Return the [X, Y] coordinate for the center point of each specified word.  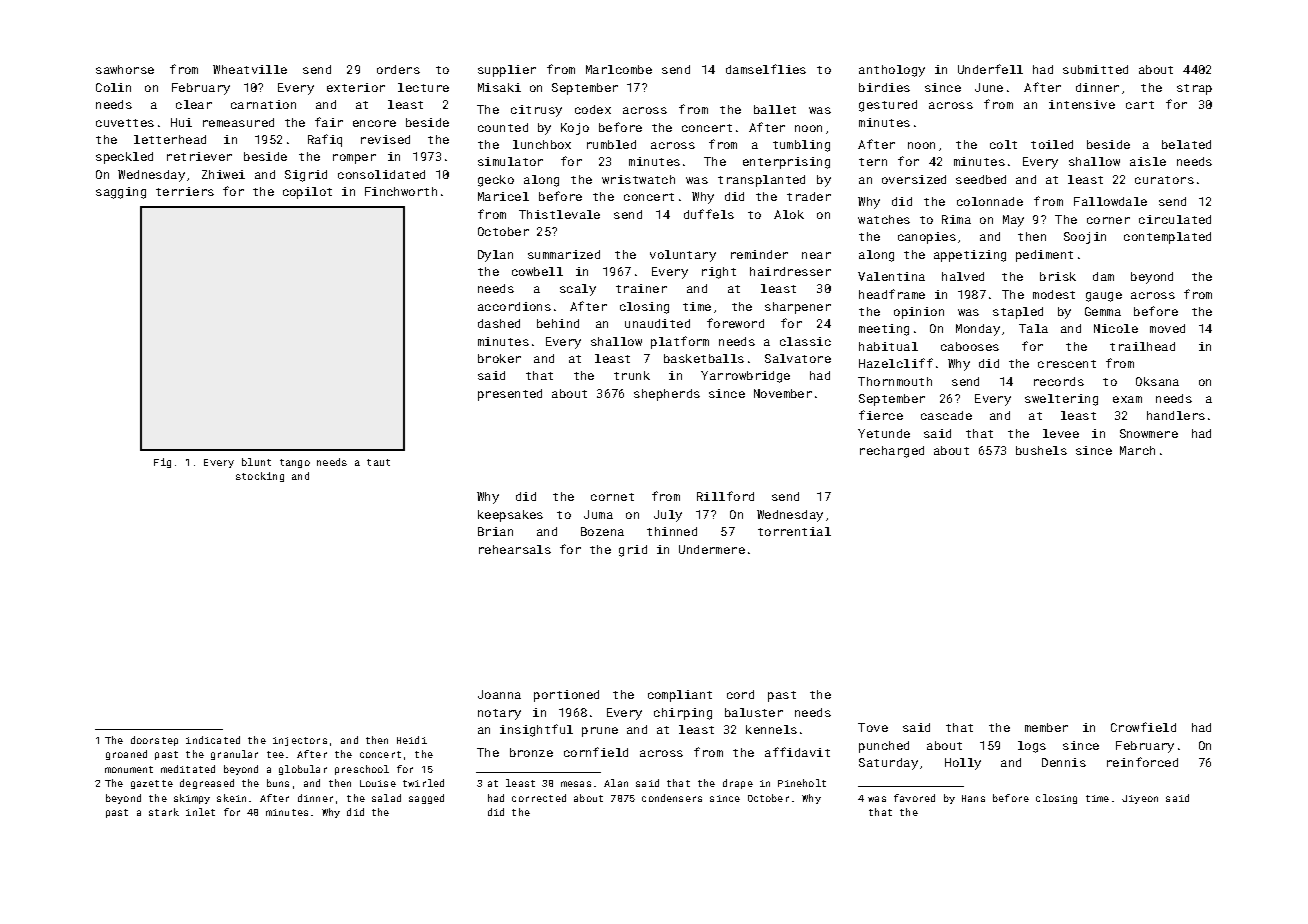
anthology [892, 71]
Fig [162, 463]
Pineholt [802, 783]
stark [164, 812]
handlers [1176, 415]
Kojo [575, 129]
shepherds [667, 395]
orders [398, 69]
